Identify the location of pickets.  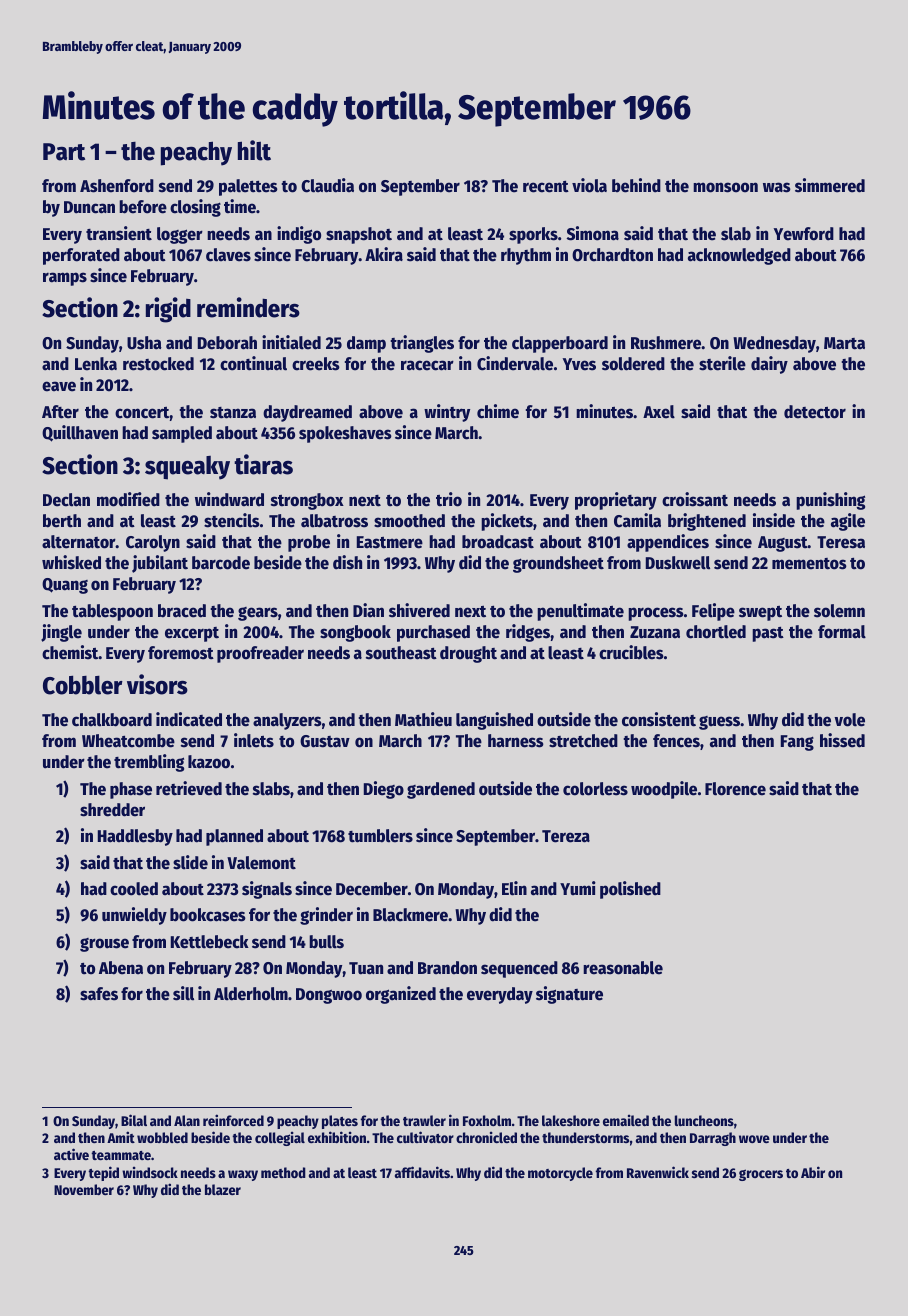
(507, 522).
